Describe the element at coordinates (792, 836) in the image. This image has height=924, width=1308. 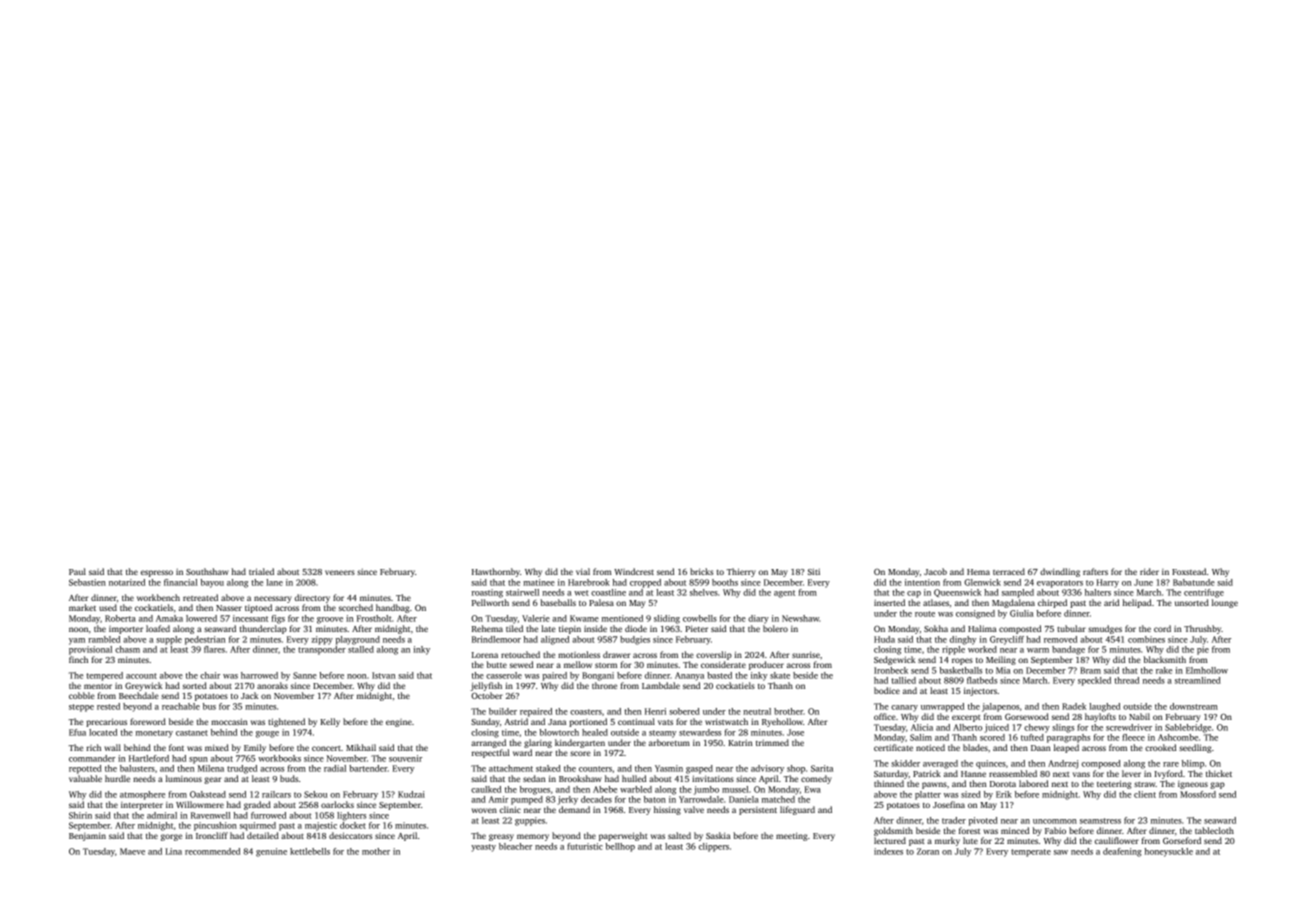
I see `meeting` at that location.
